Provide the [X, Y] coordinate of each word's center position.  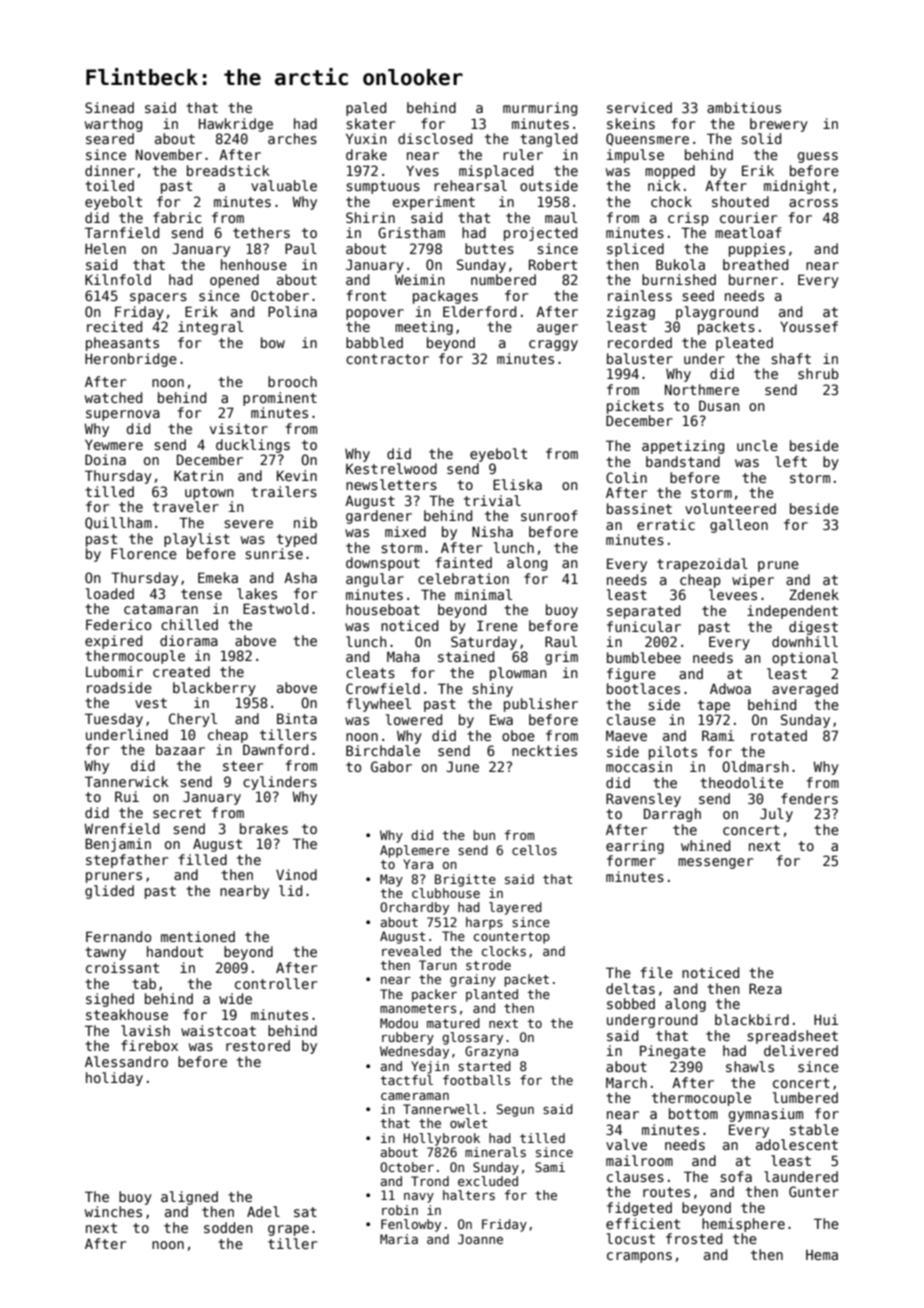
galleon [739, 526]
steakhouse [127, 1014]
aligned [189, 1198]
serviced [639, 107]
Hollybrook [442, 1139]
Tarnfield [122, 232]
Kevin [297, 475]
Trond [430, 1181]
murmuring [540, 109]
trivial [492, 500]
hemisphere [743, 1225]
